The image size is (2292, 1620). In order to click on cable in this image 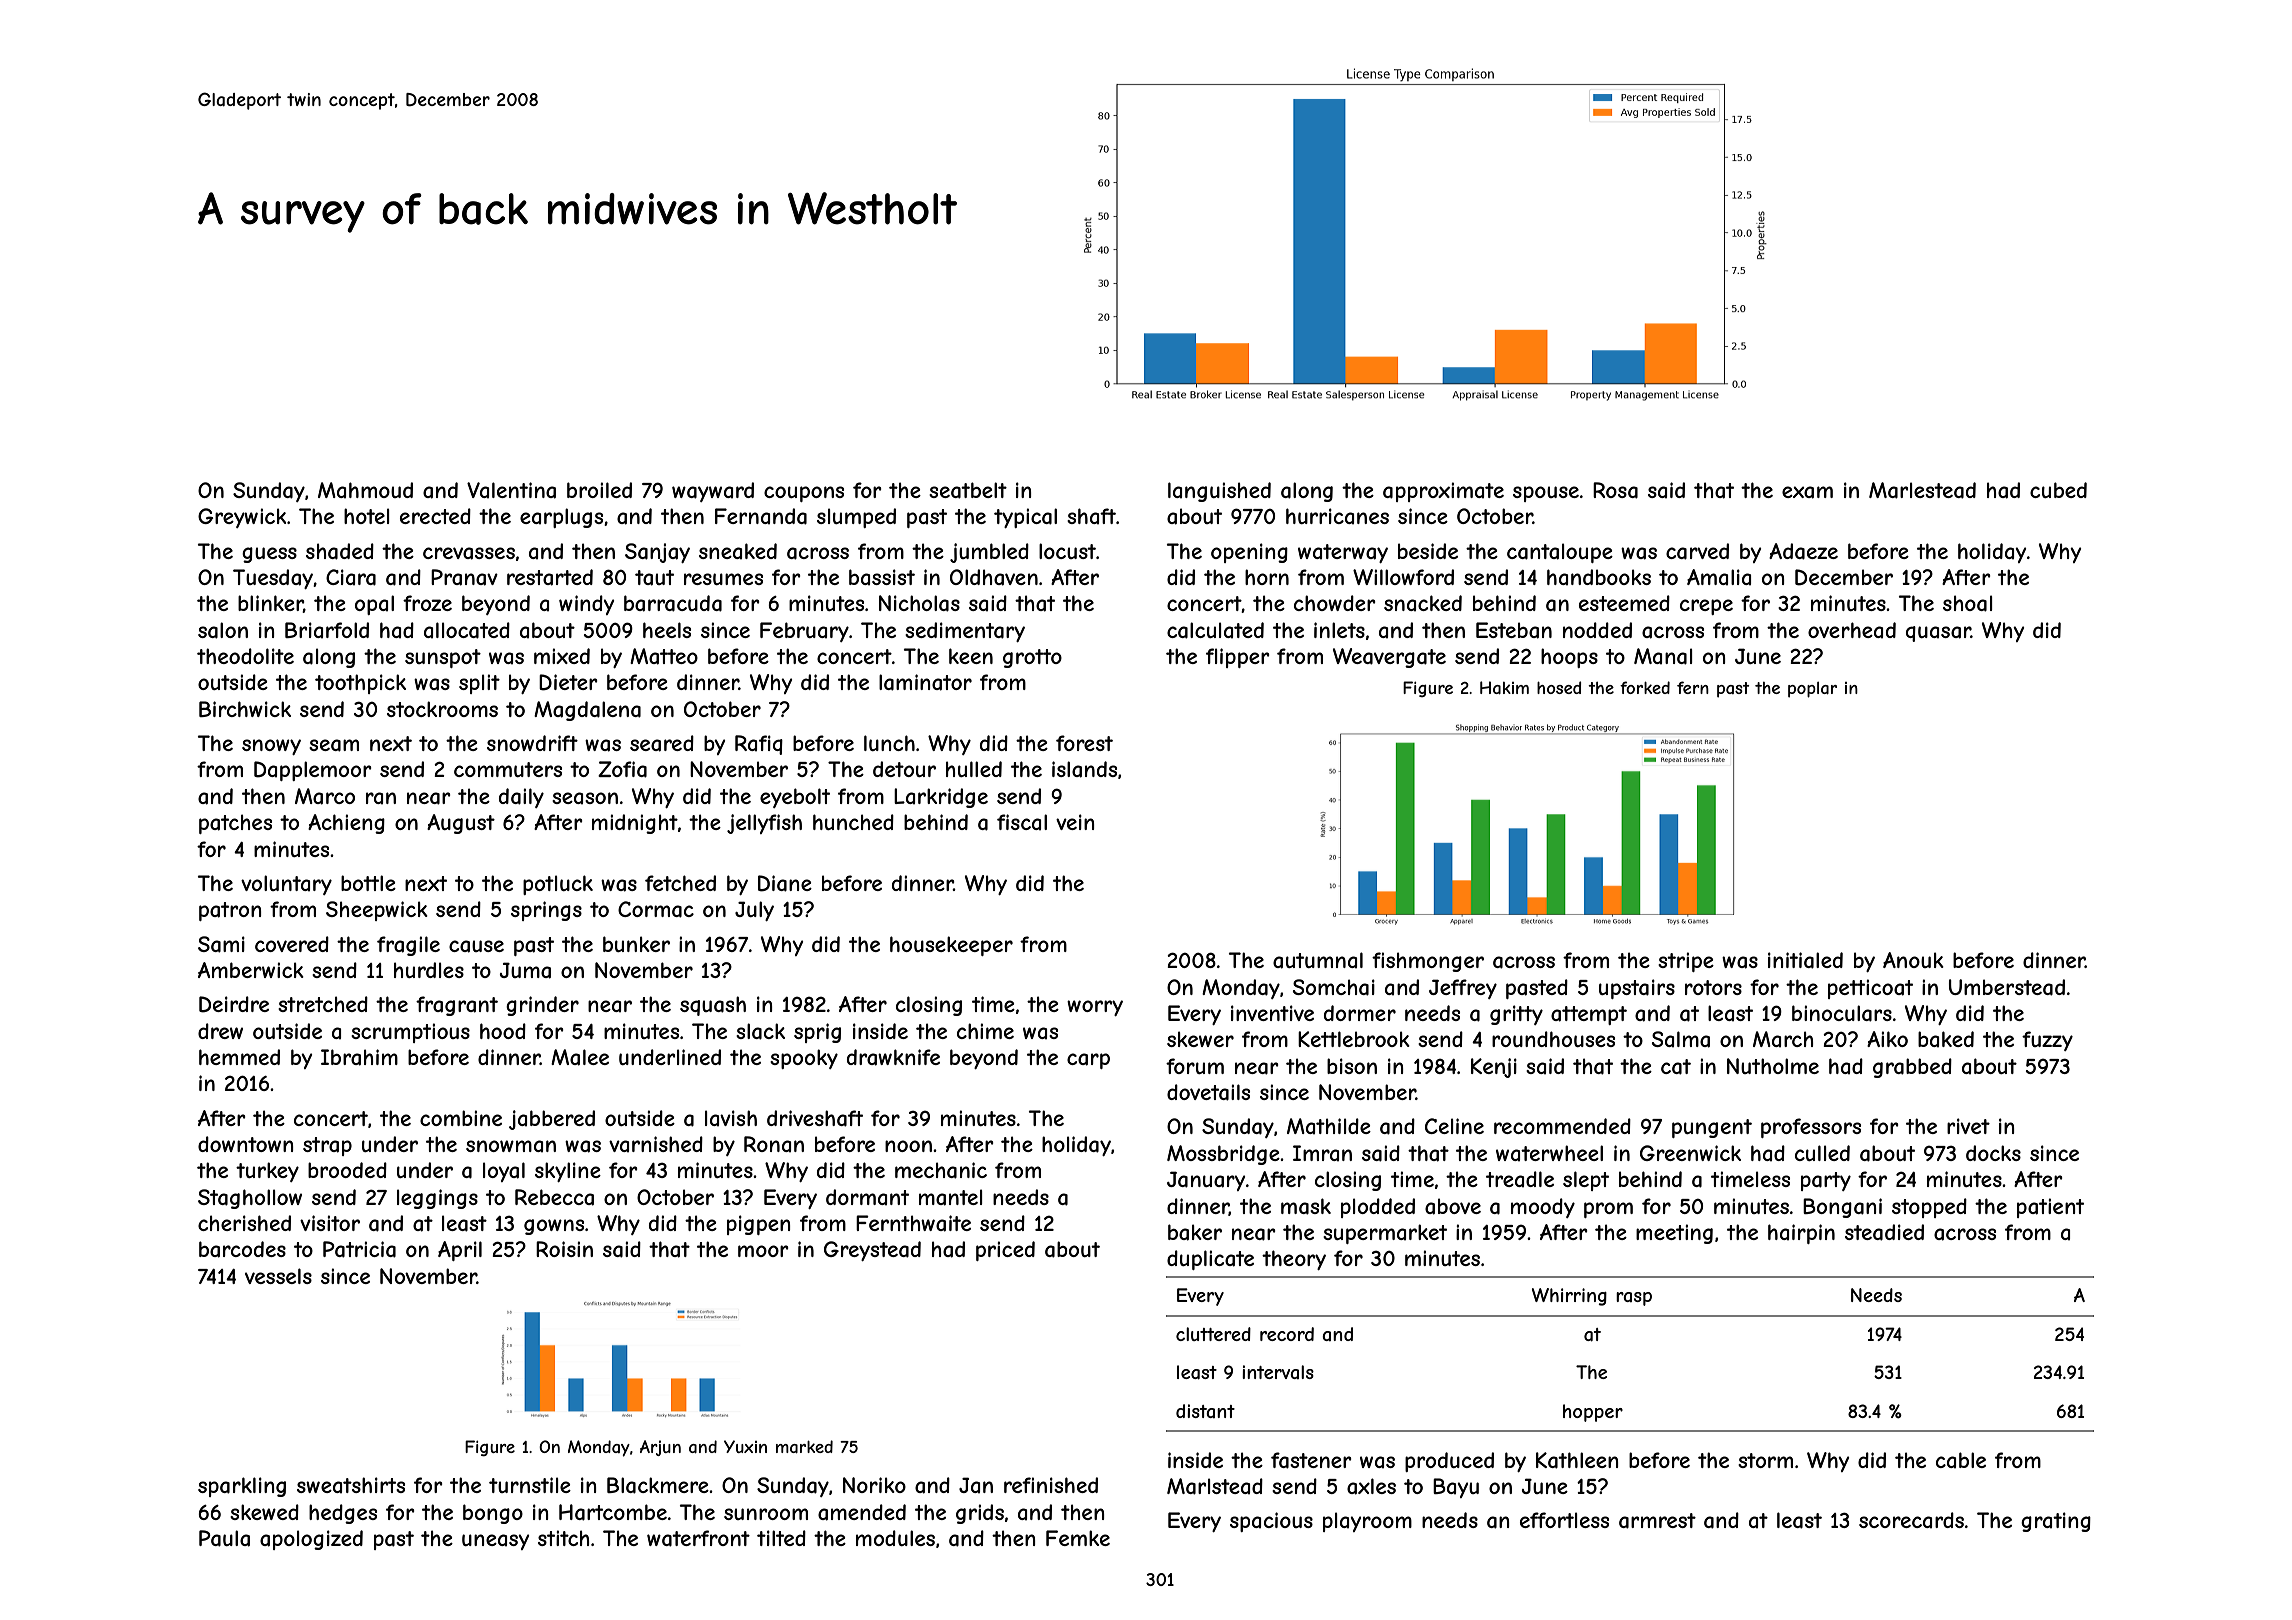, I will do `click(1961, 1460)`.
